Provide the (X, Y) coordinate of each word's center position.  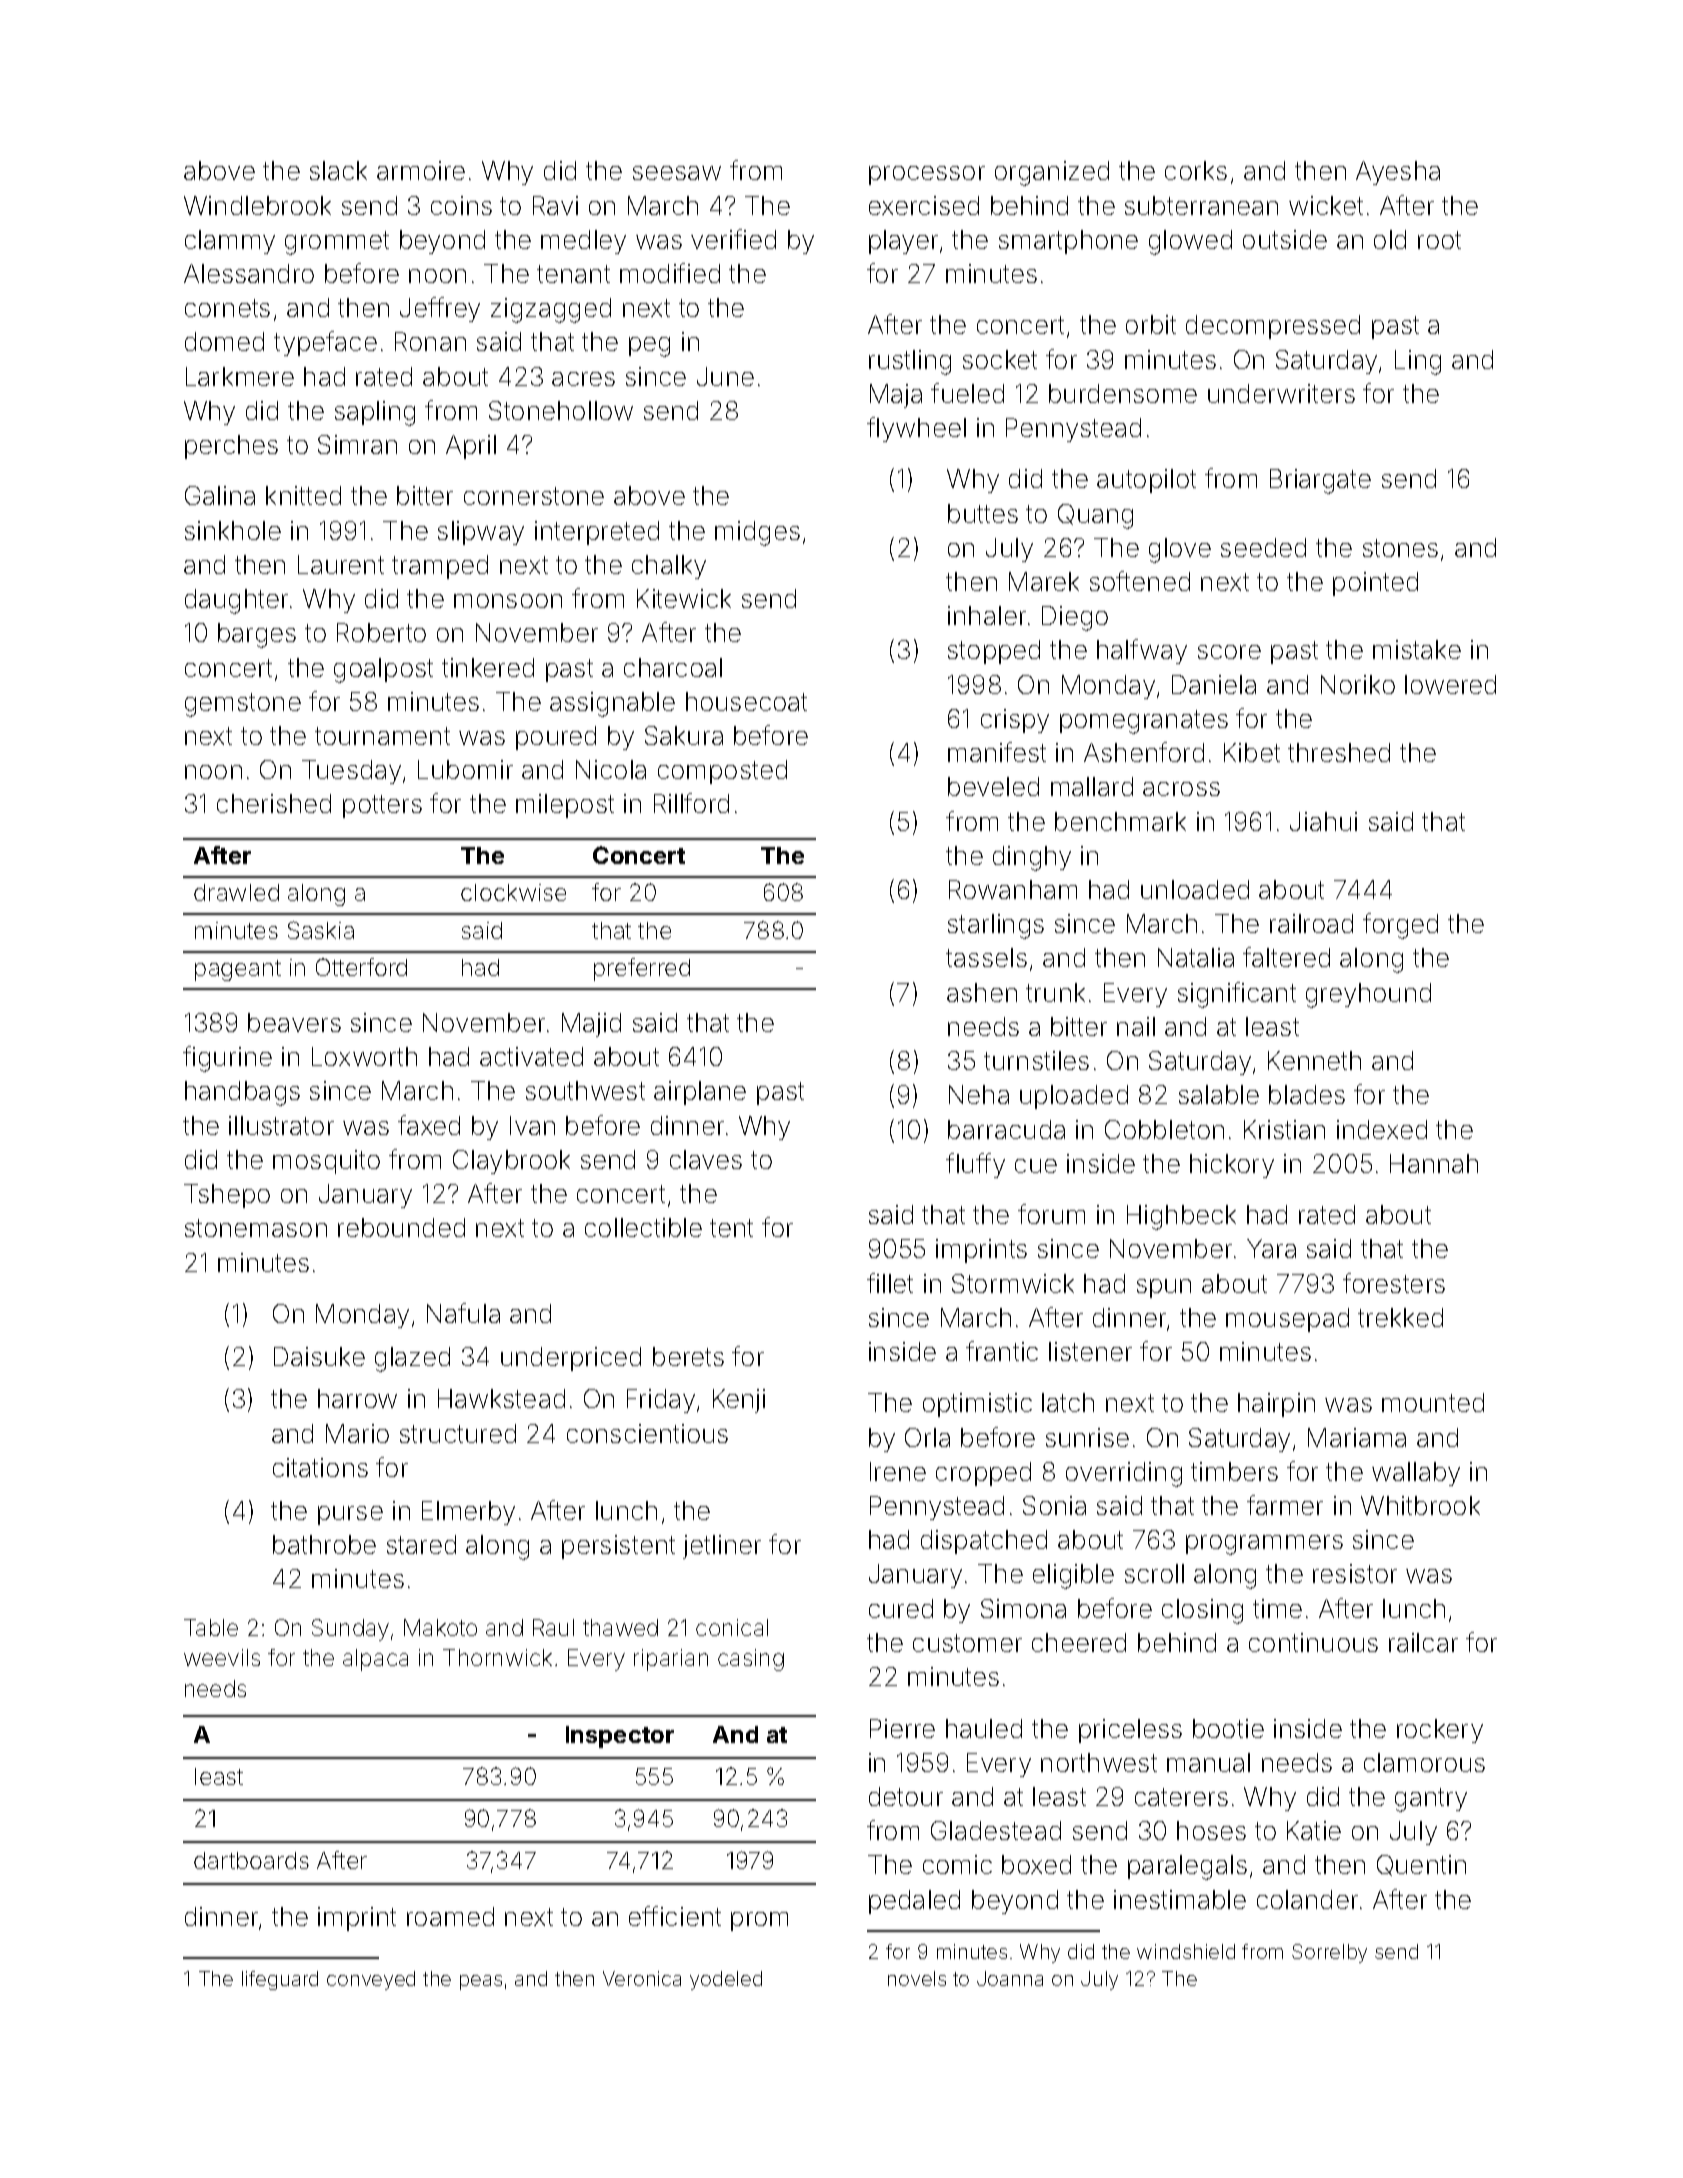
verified (733, 239)
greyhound (1368, 995)
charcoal (673, 667)
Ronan (430, 341)
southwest (585, 1090)
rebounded (401, 1227)
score (1229, 652)
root (1439, 240)
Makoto (440, 1627)
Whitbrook (1420, 1505)
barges (257, 635)
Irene (898, 1471)
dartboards (251, 1860)
